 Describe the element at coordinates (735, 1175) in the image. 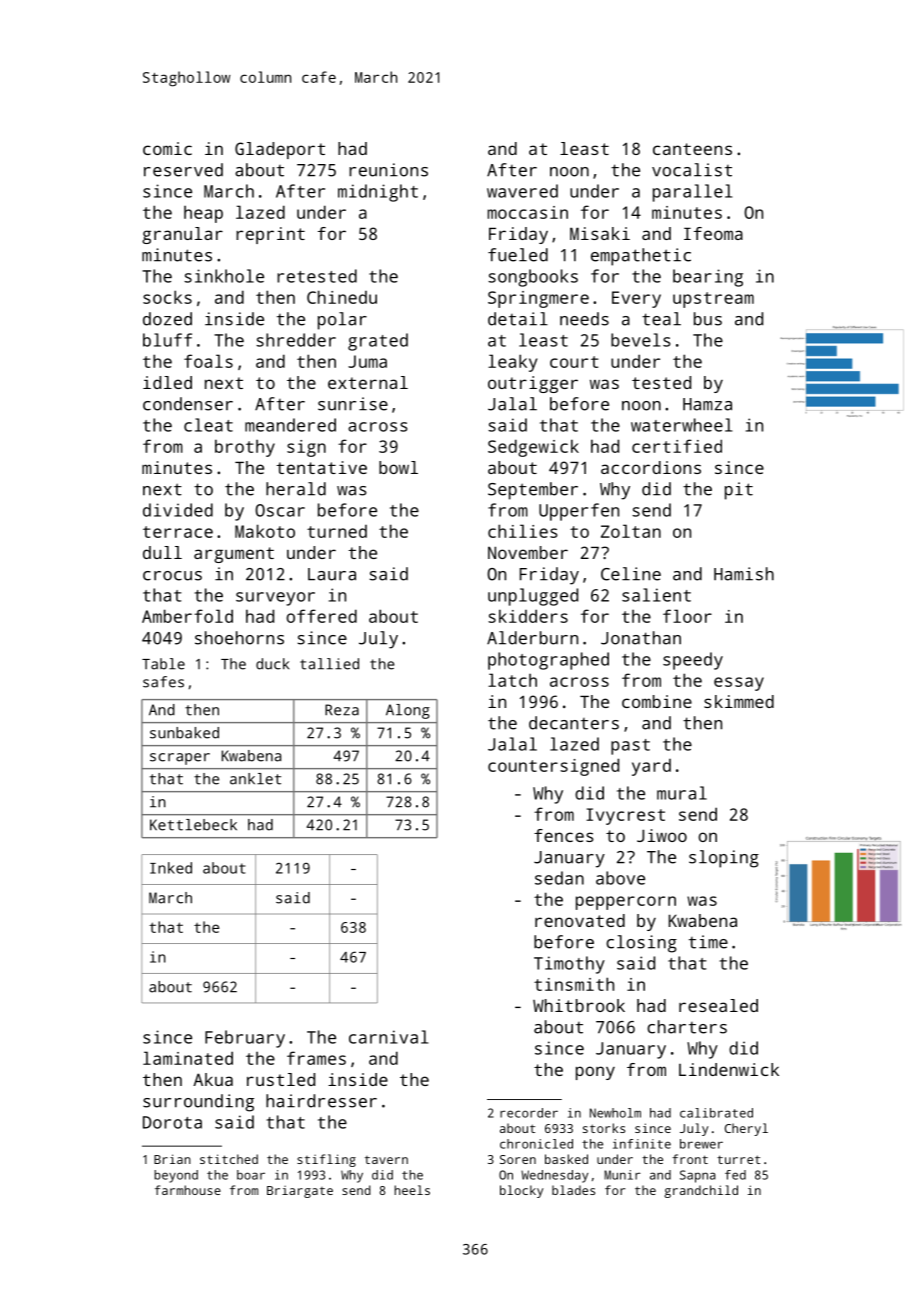

I see `fed` at that location.
